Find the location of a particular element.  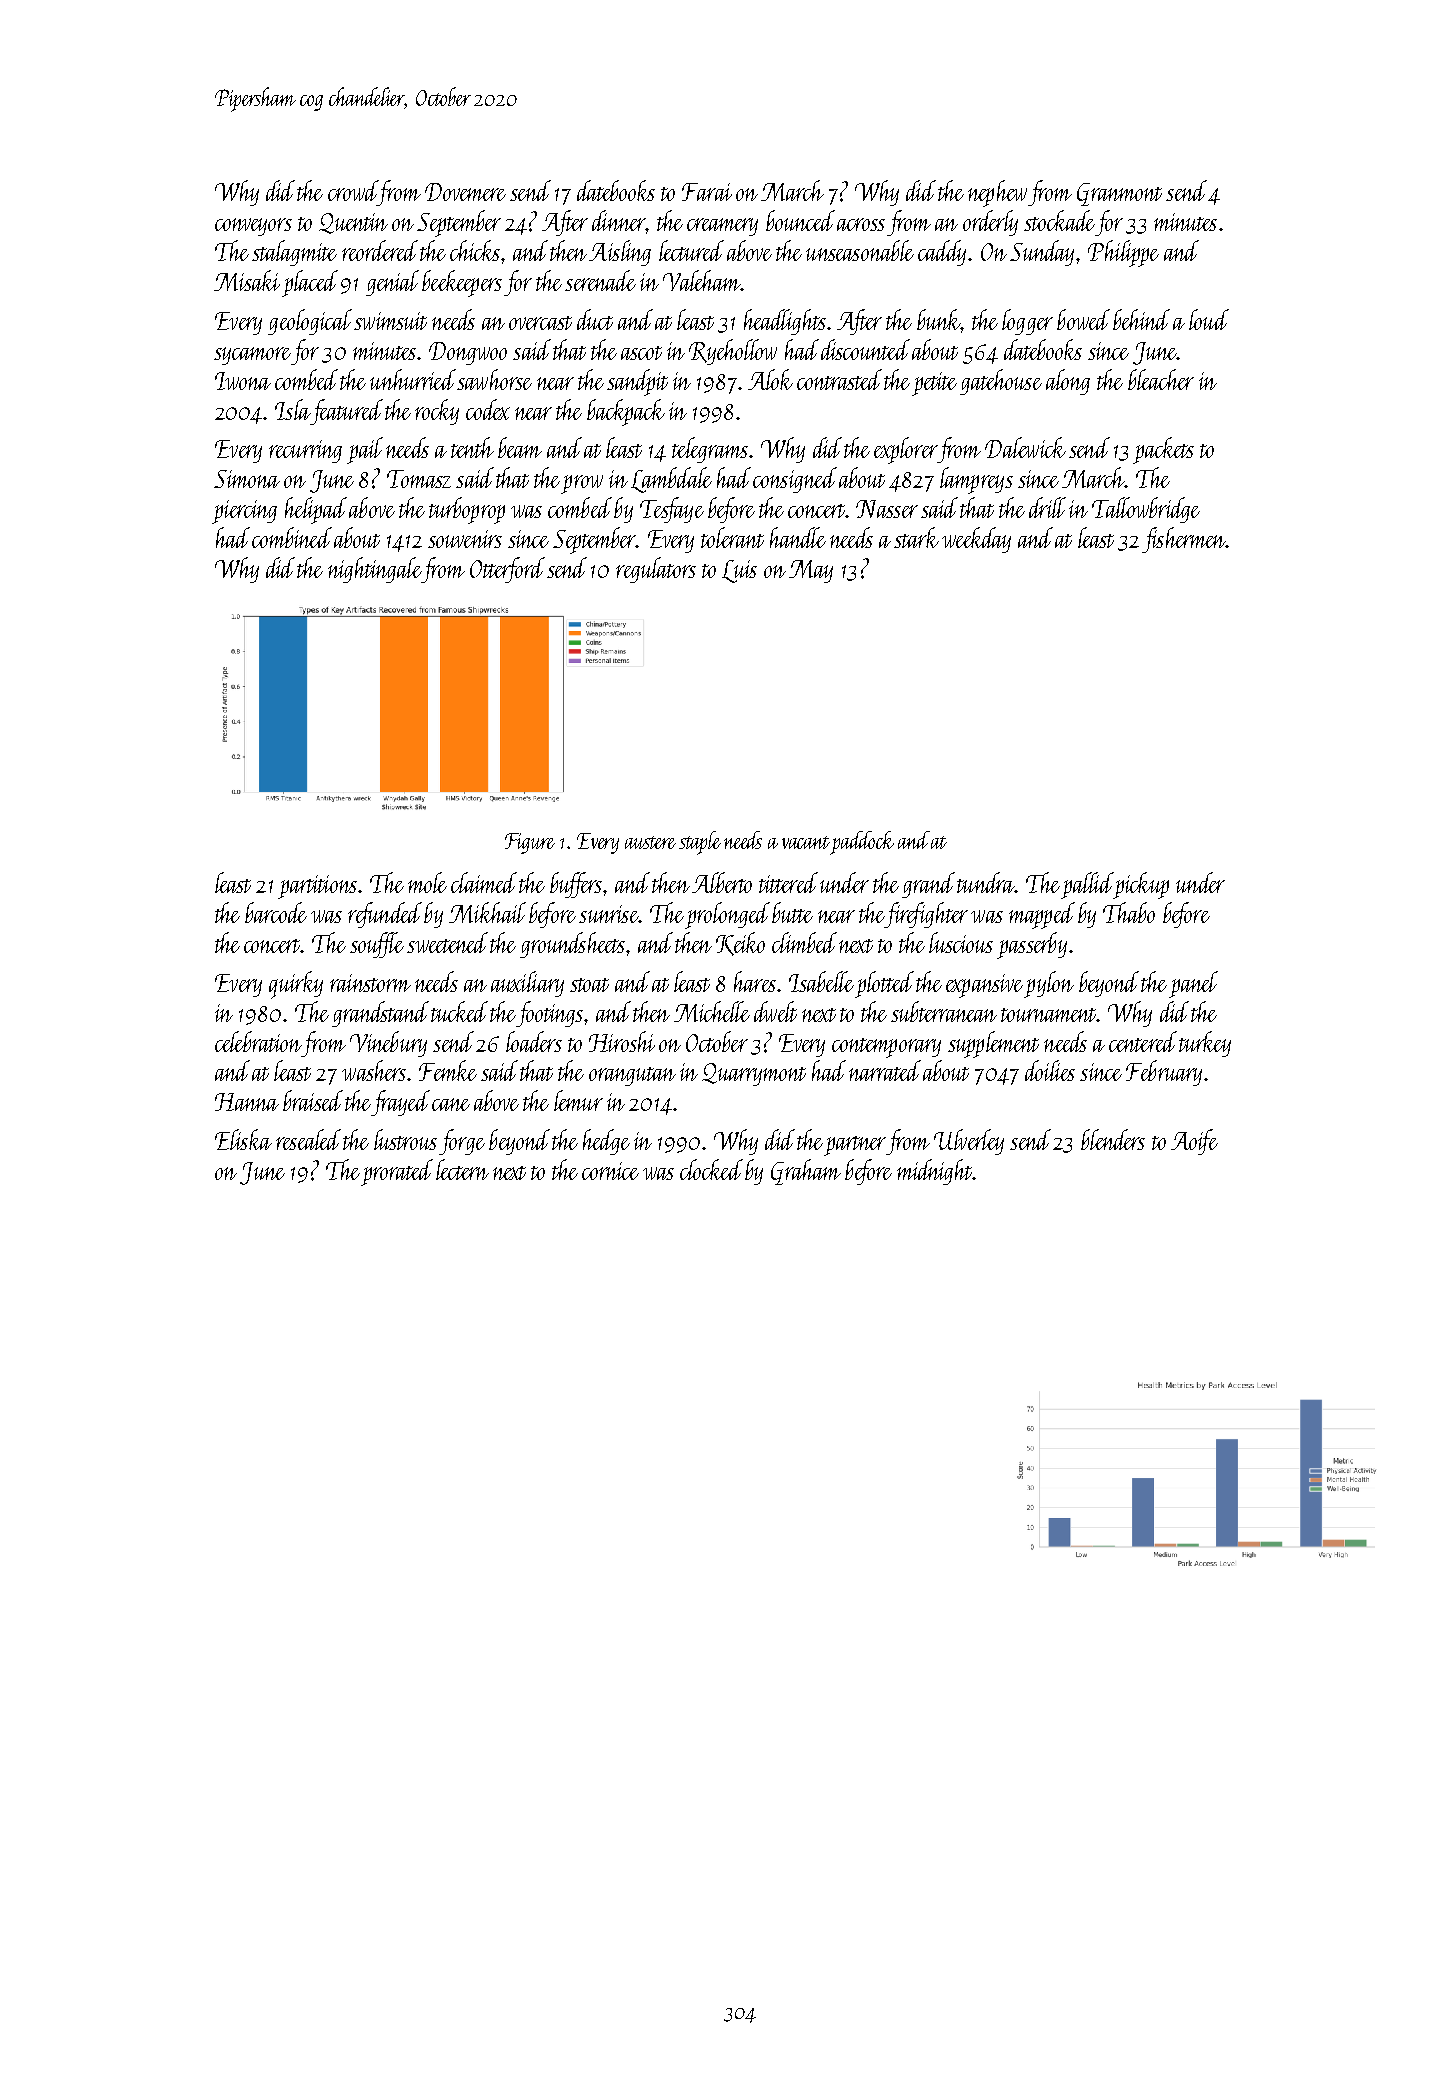

Farai is located at coordinates (707, 192).
